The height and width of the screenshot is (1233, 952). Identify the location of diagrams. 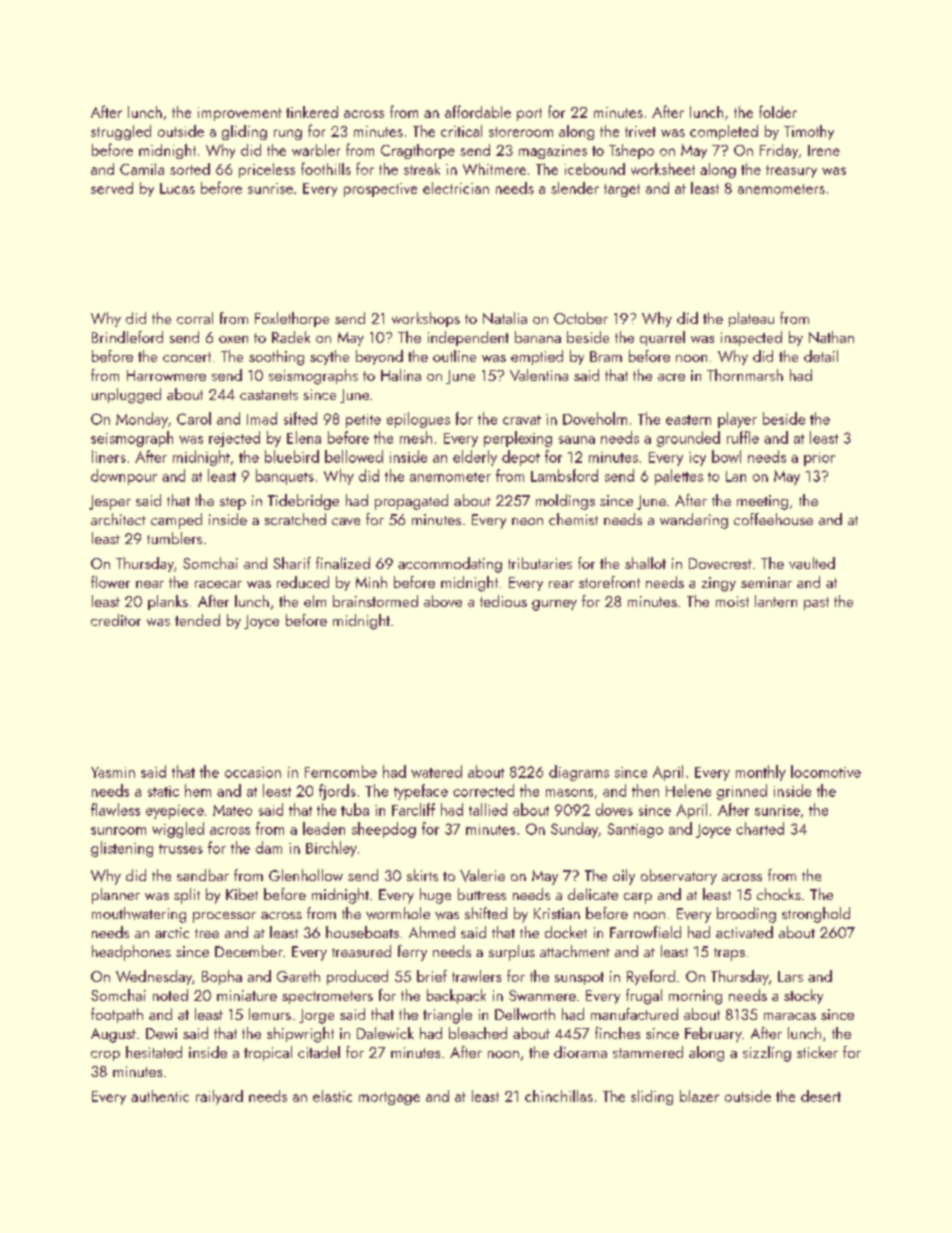
(579, 773).
